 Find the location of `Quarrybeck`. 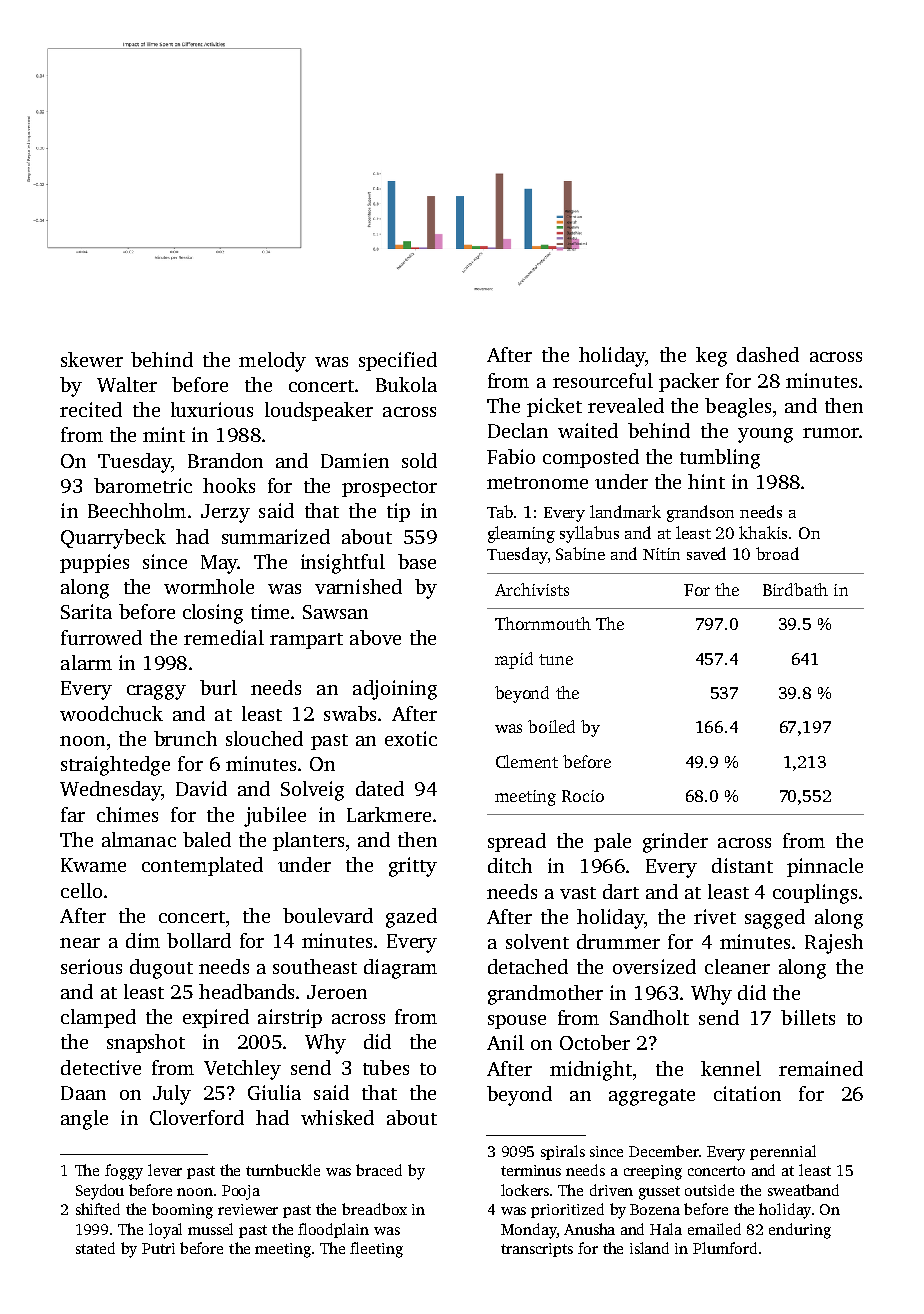

Quarrybeck is located at coordinates (113, 539).
